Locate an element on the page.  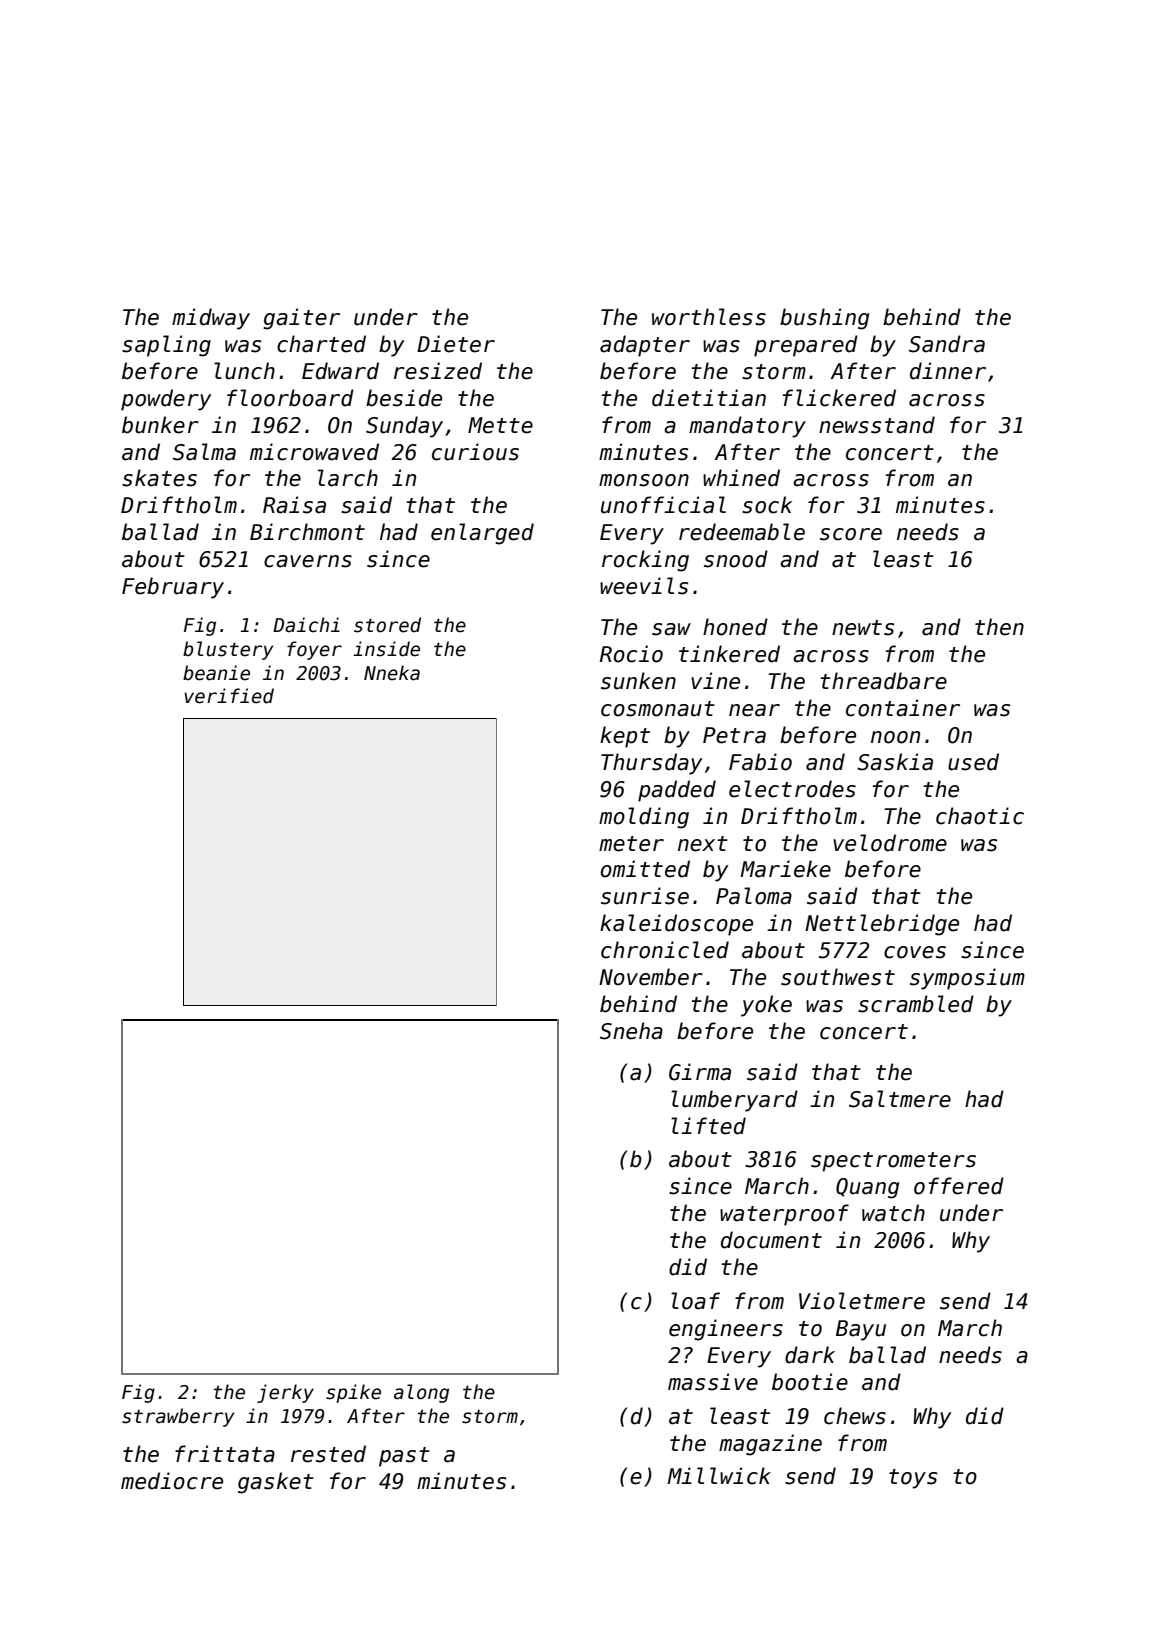
Millwick is located at coordinates (719, 1476).
